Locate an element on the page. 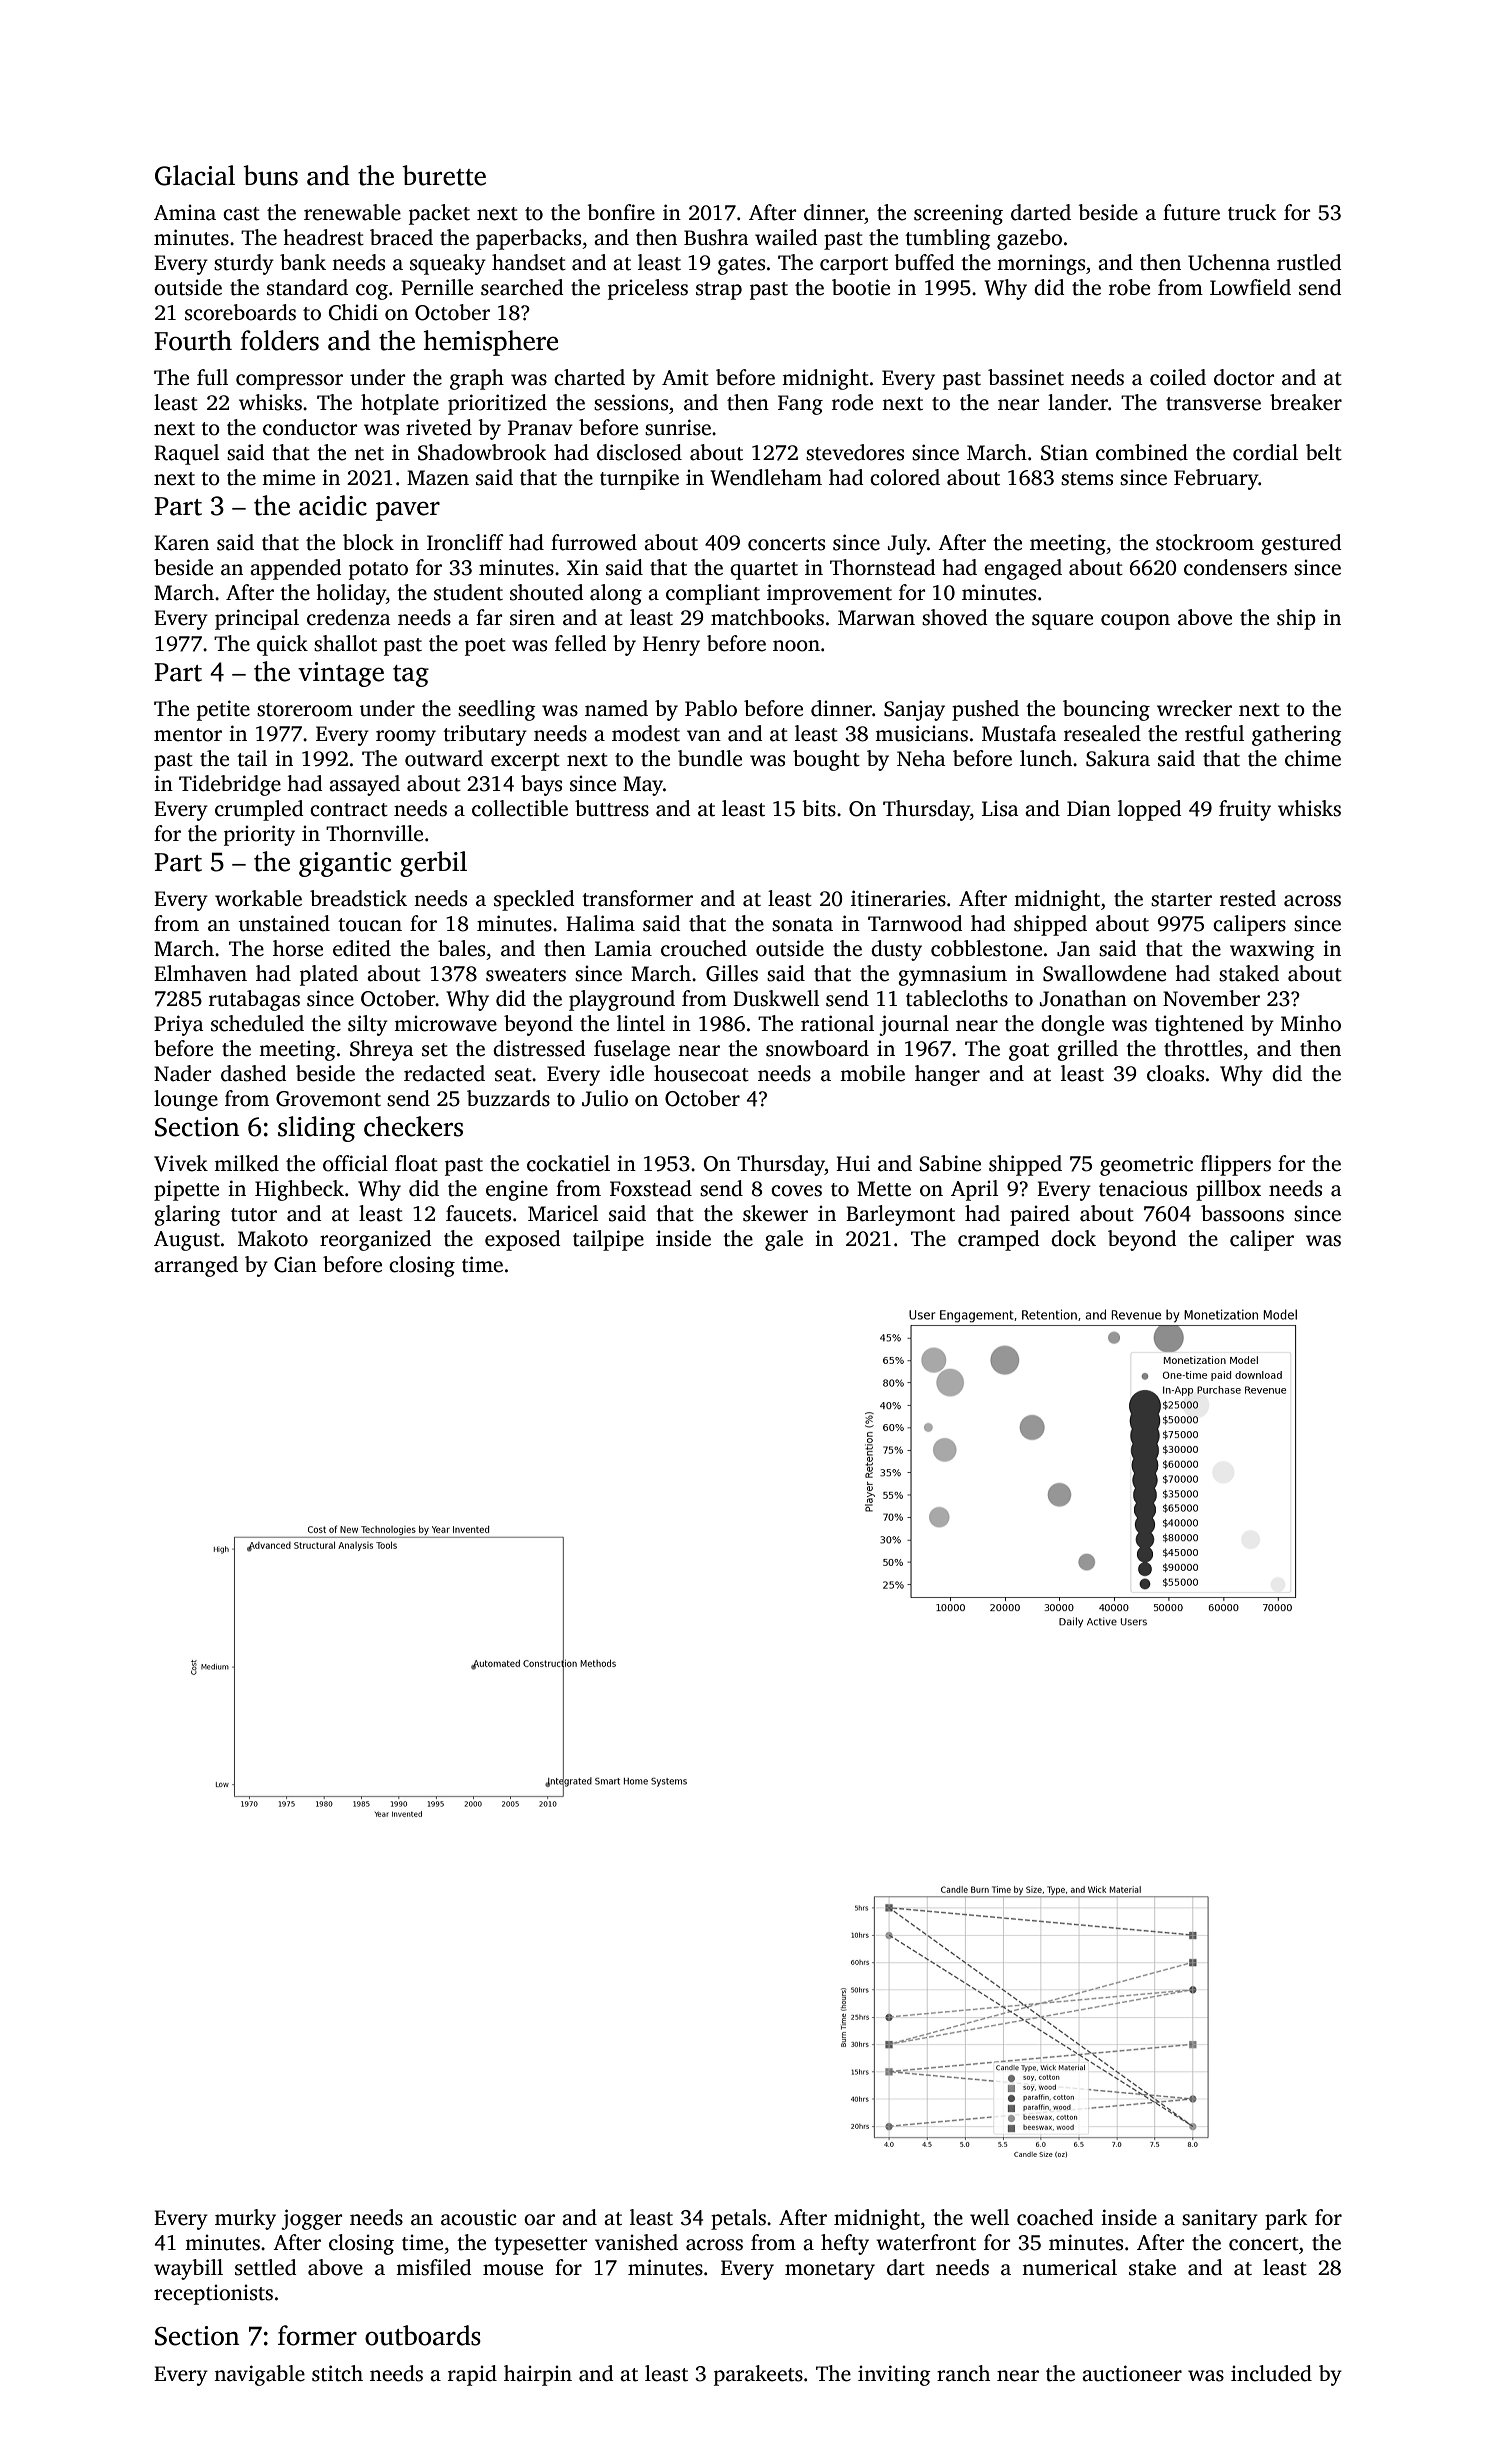  bassoons is located at coordinates (1242, 1213).
